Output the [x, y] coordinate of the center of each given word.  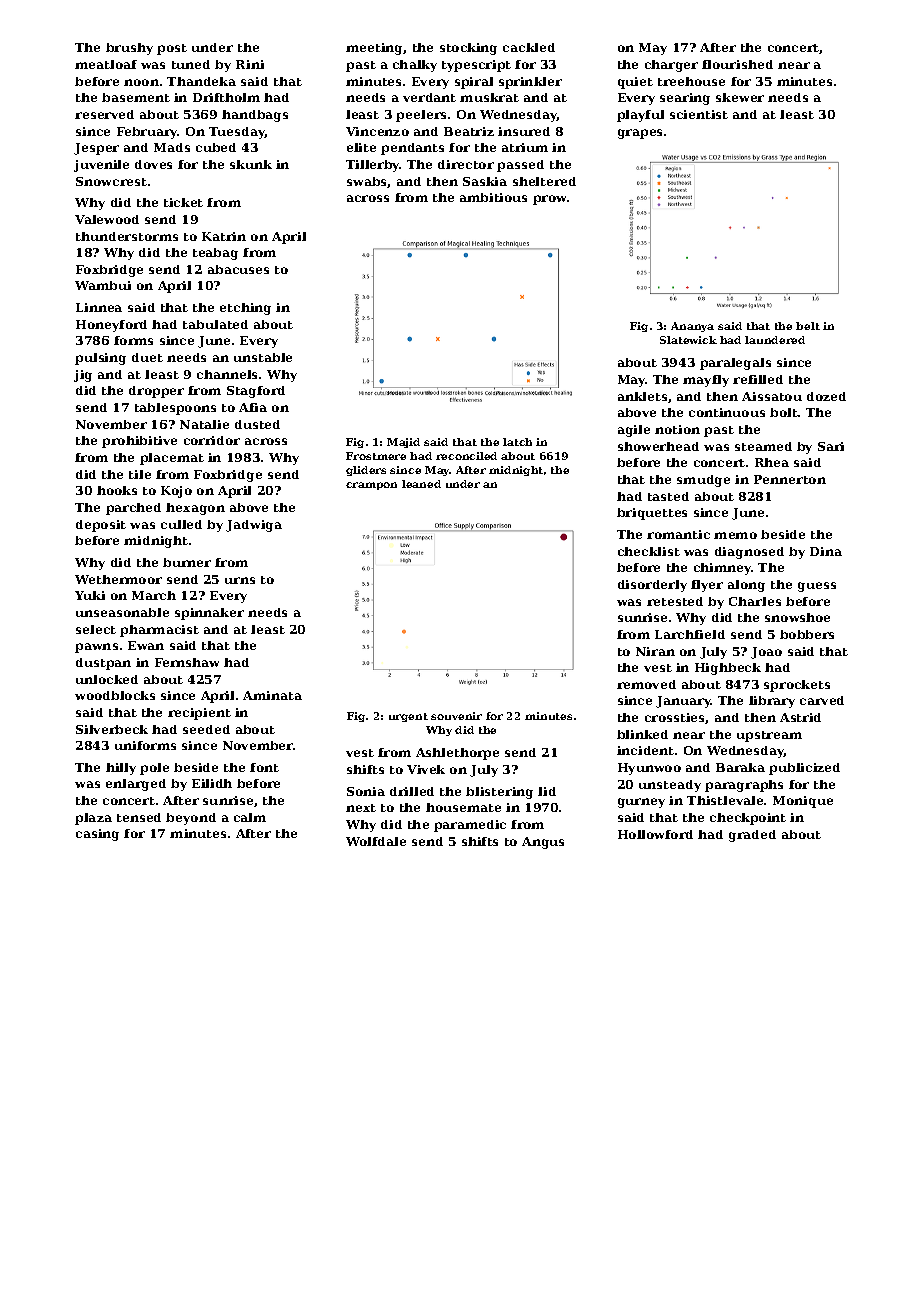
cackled [529, 47]
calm [250, 817]
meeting [374, 49]
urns [240, 580]
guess [817, 587]
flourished [737, 64]
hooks [117, 490]
